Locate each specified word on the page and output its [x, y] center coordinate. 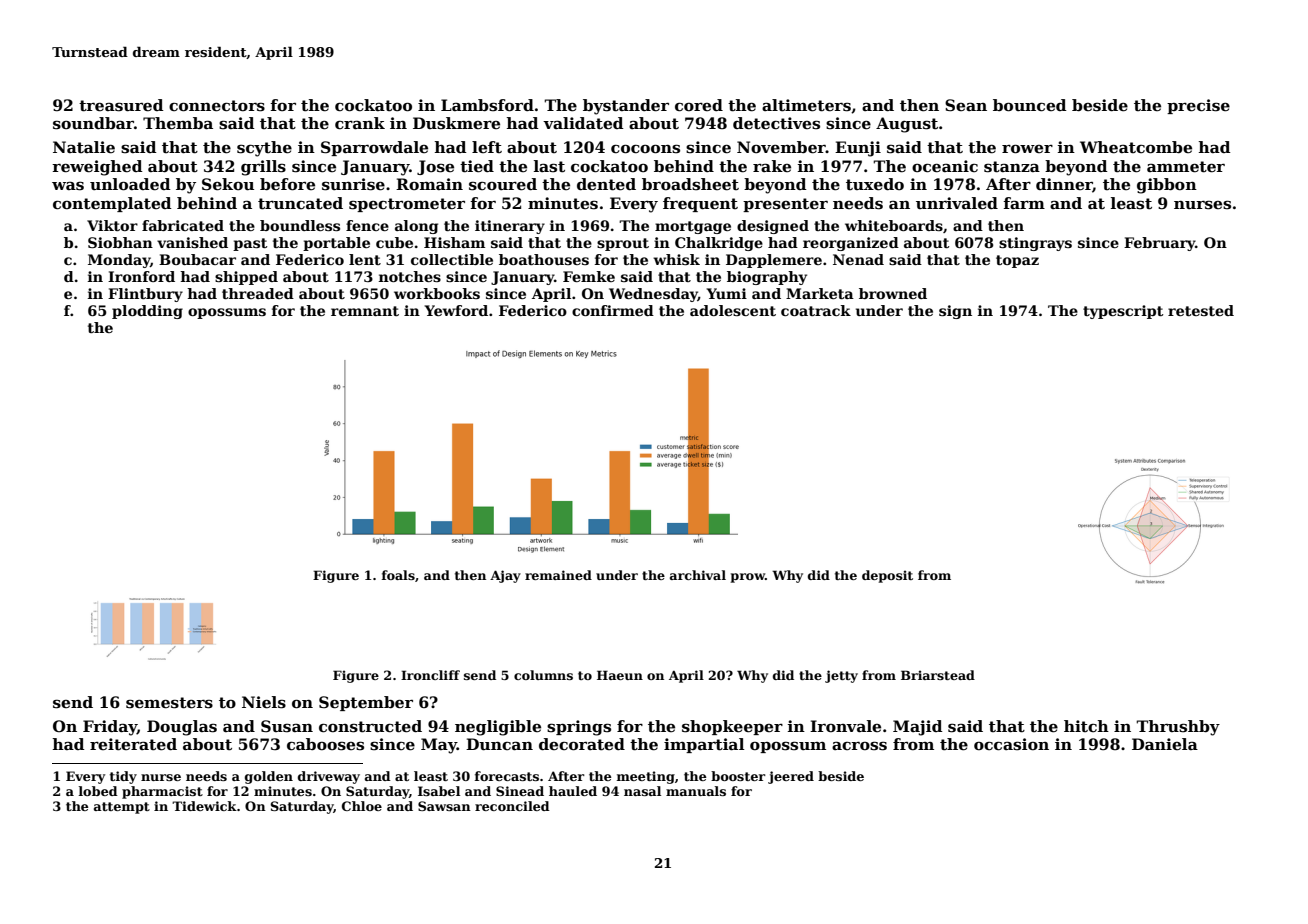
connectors [217, 106]
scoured [503, 184]
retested [1201, 310]
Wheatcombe [1136, 147]
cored [699, 105]
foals [398, 575]
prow [748, 578]
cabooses [325, 744]
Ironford [141, 276]
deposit [887, 576]
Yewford [456, 310]
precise [1198, 106]
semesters [169, 703]
